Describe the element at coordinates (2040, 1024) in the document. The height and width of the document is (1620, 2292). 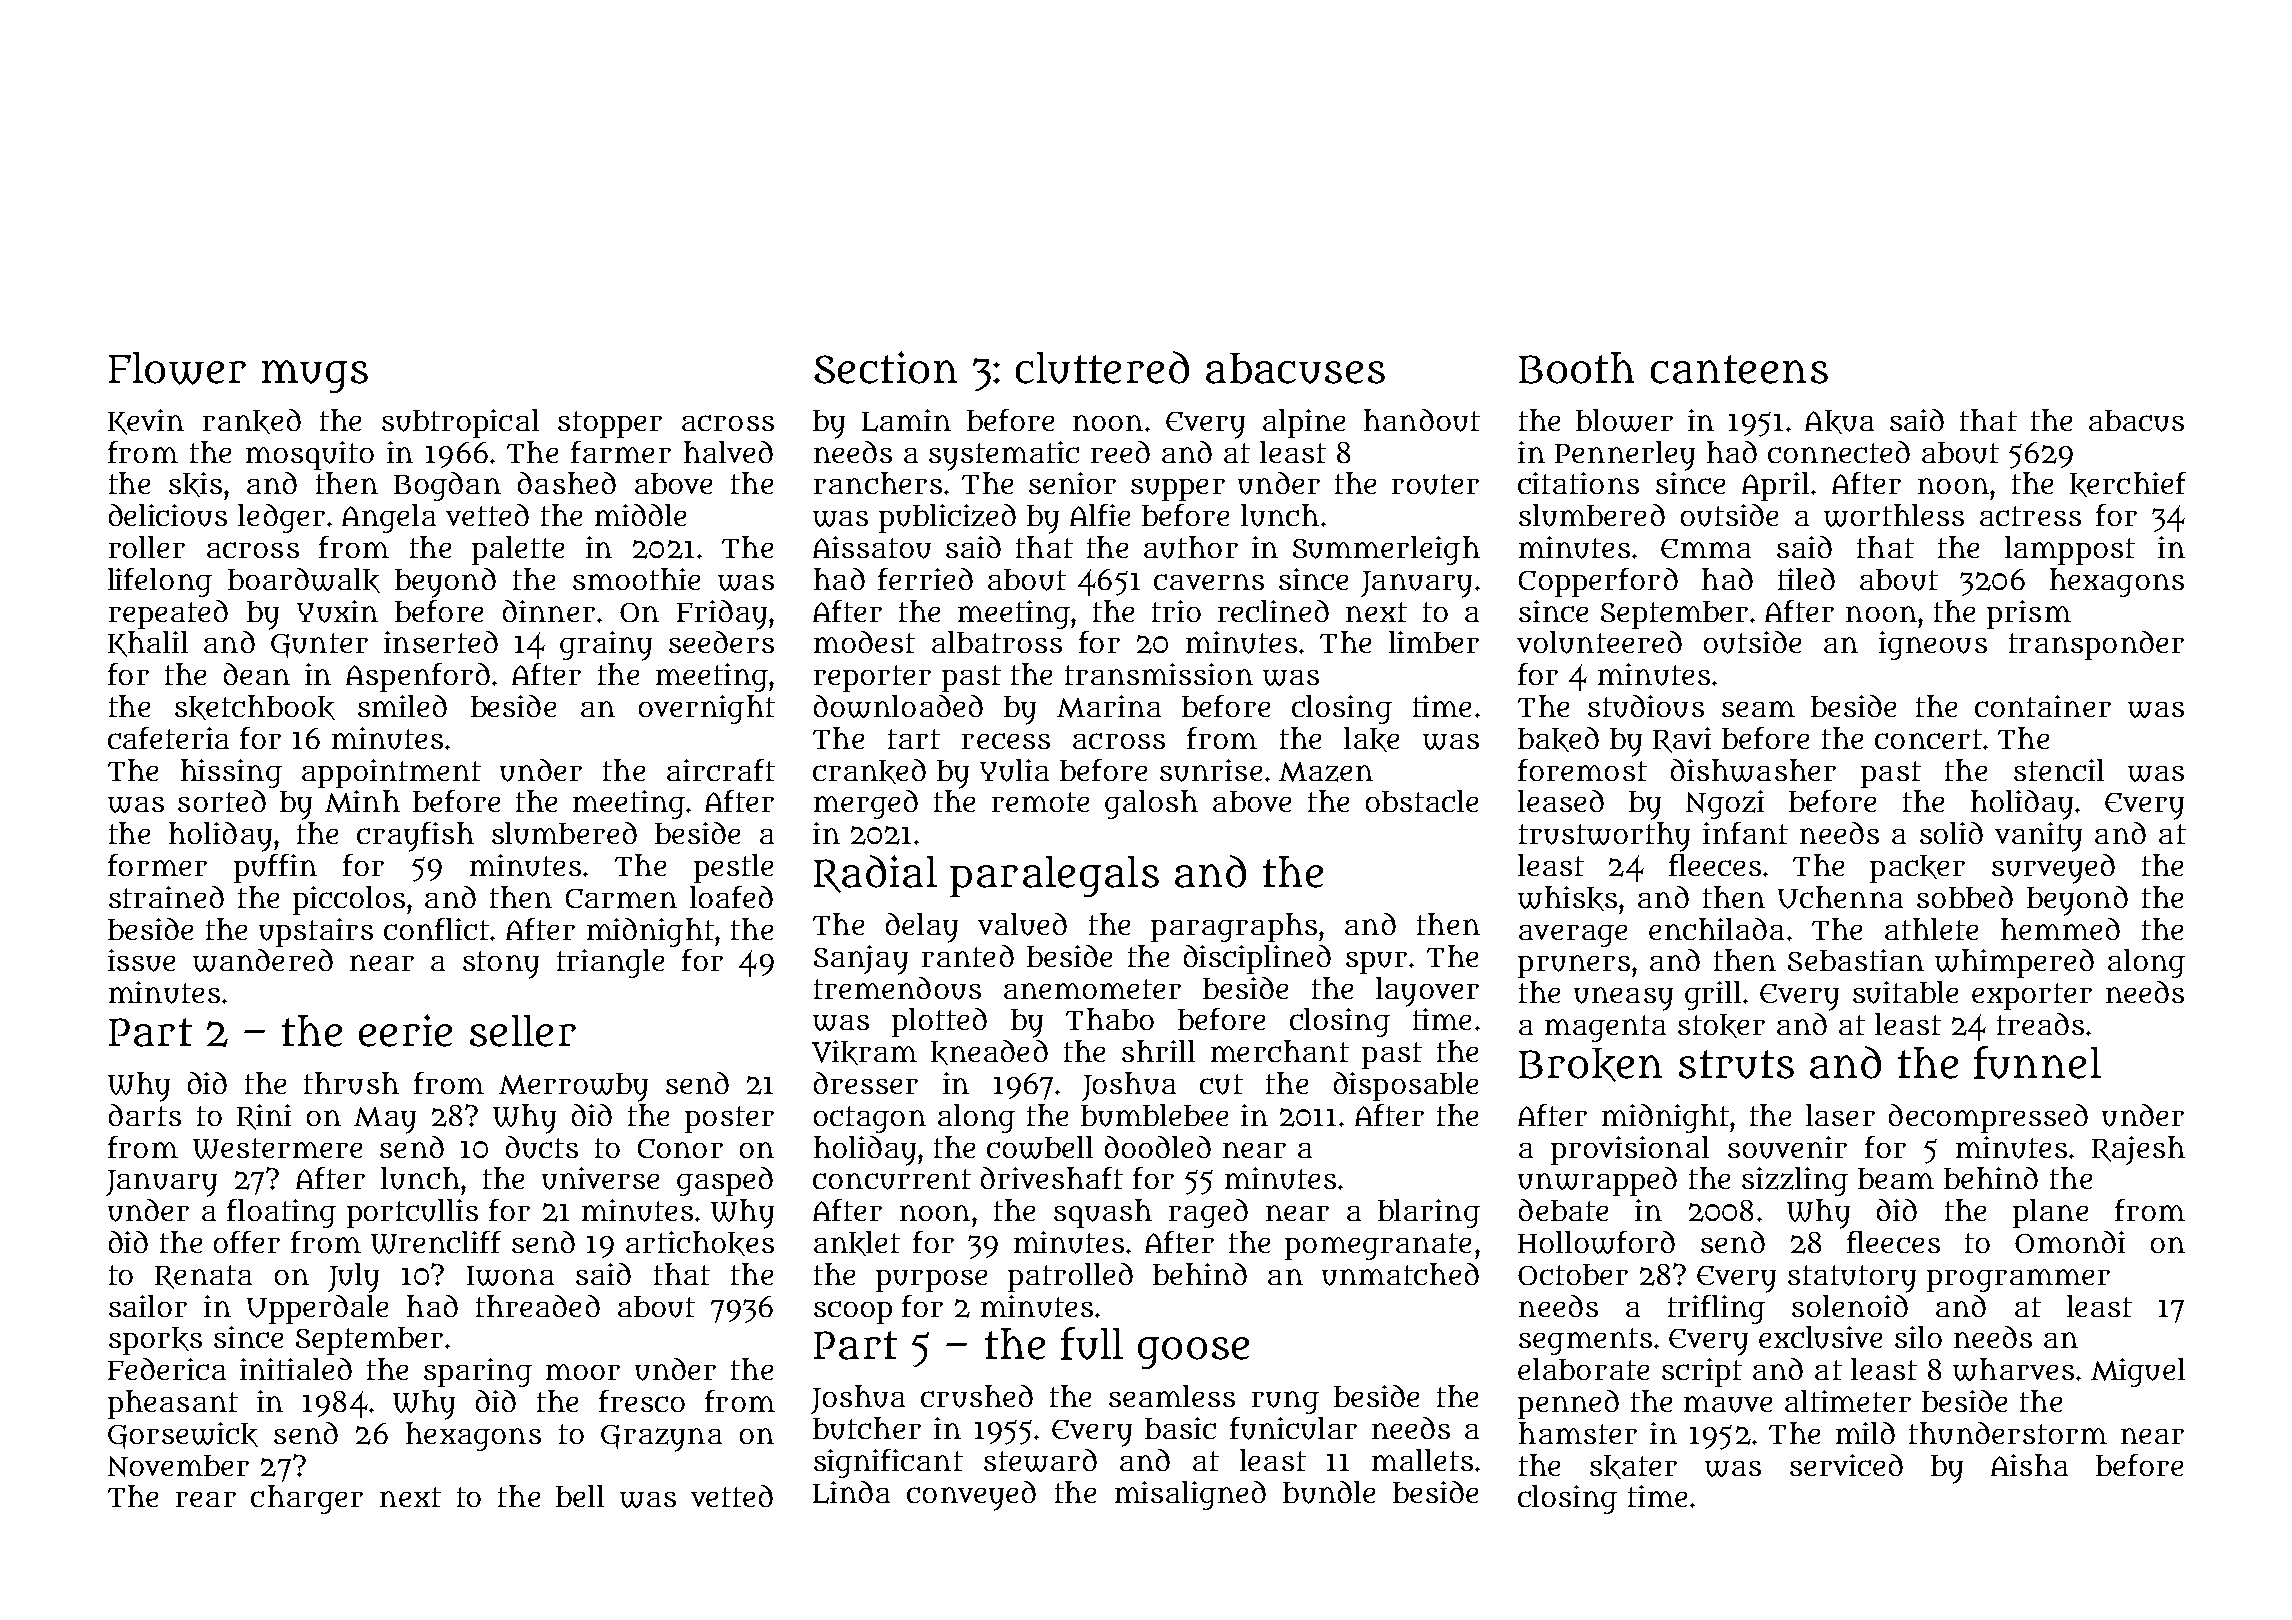
I see `treads` at that location.
